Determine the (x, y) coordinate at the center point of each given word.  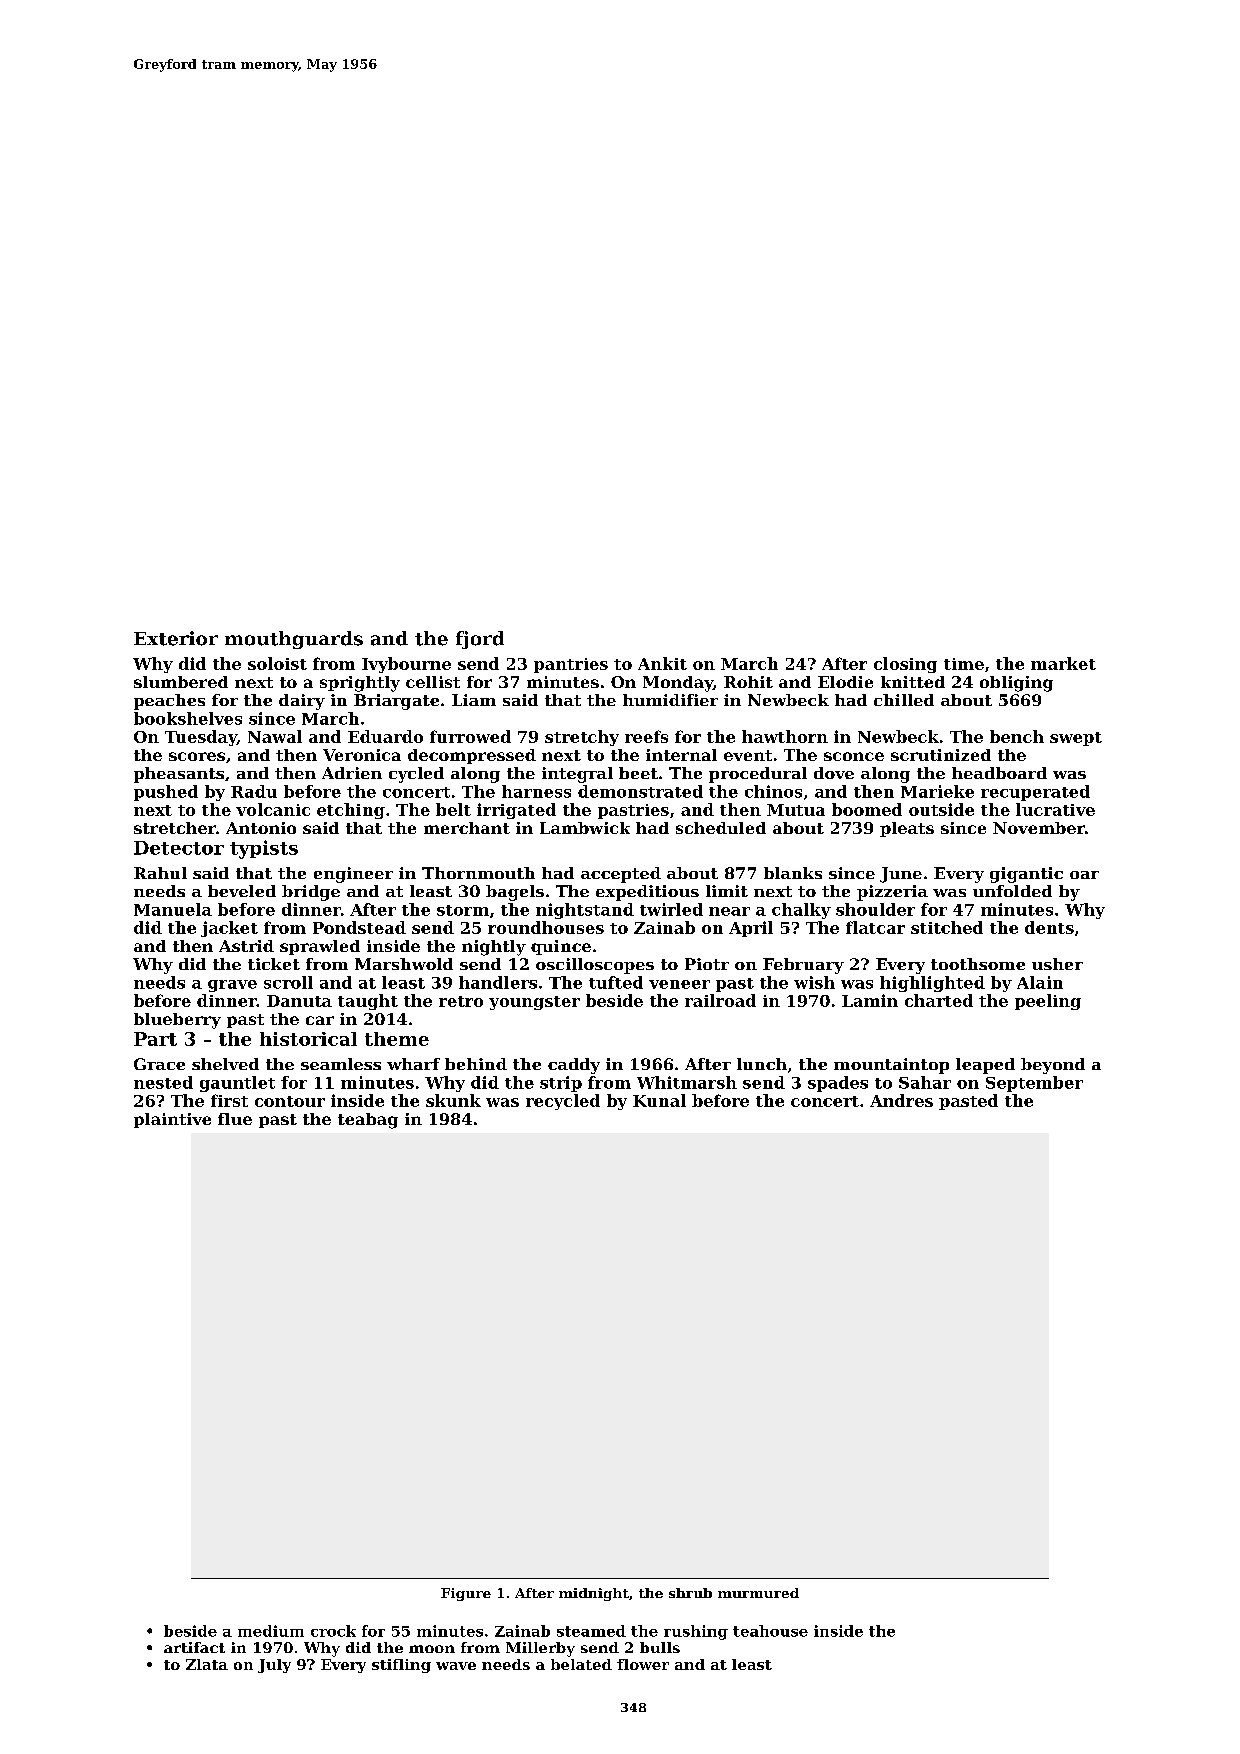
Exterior (176, 638)
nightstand (585, 911)
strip (561, 1084)
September (1034, 1084)
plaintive (172, 1120)
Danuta (299, 1001)
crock (333, 1631)
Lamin (870, 1000)
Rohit (748, 682)
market (1063, 663)
